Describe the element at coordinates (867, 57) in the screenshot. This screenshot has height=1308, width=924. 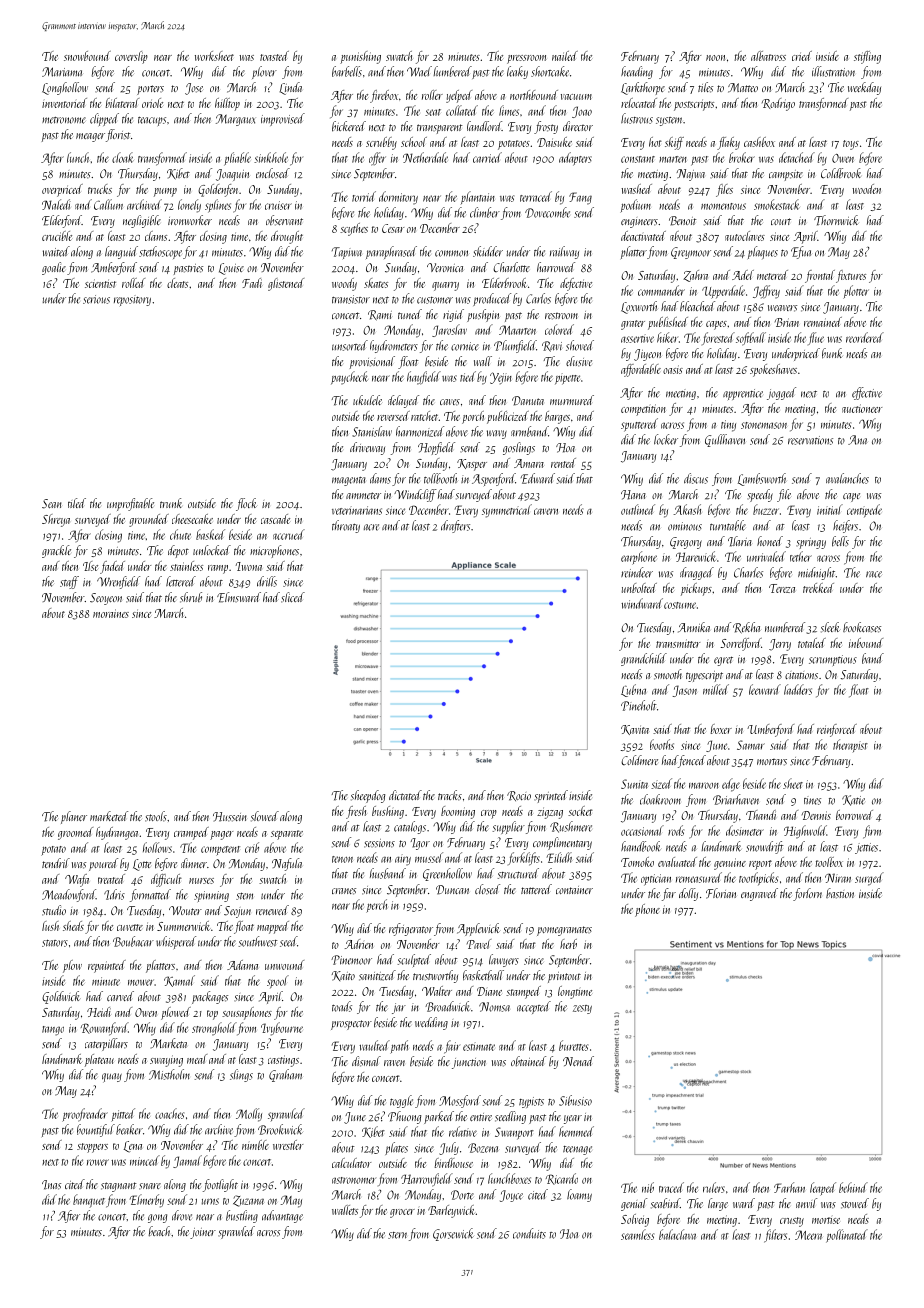
I see `stifling` at that location.
